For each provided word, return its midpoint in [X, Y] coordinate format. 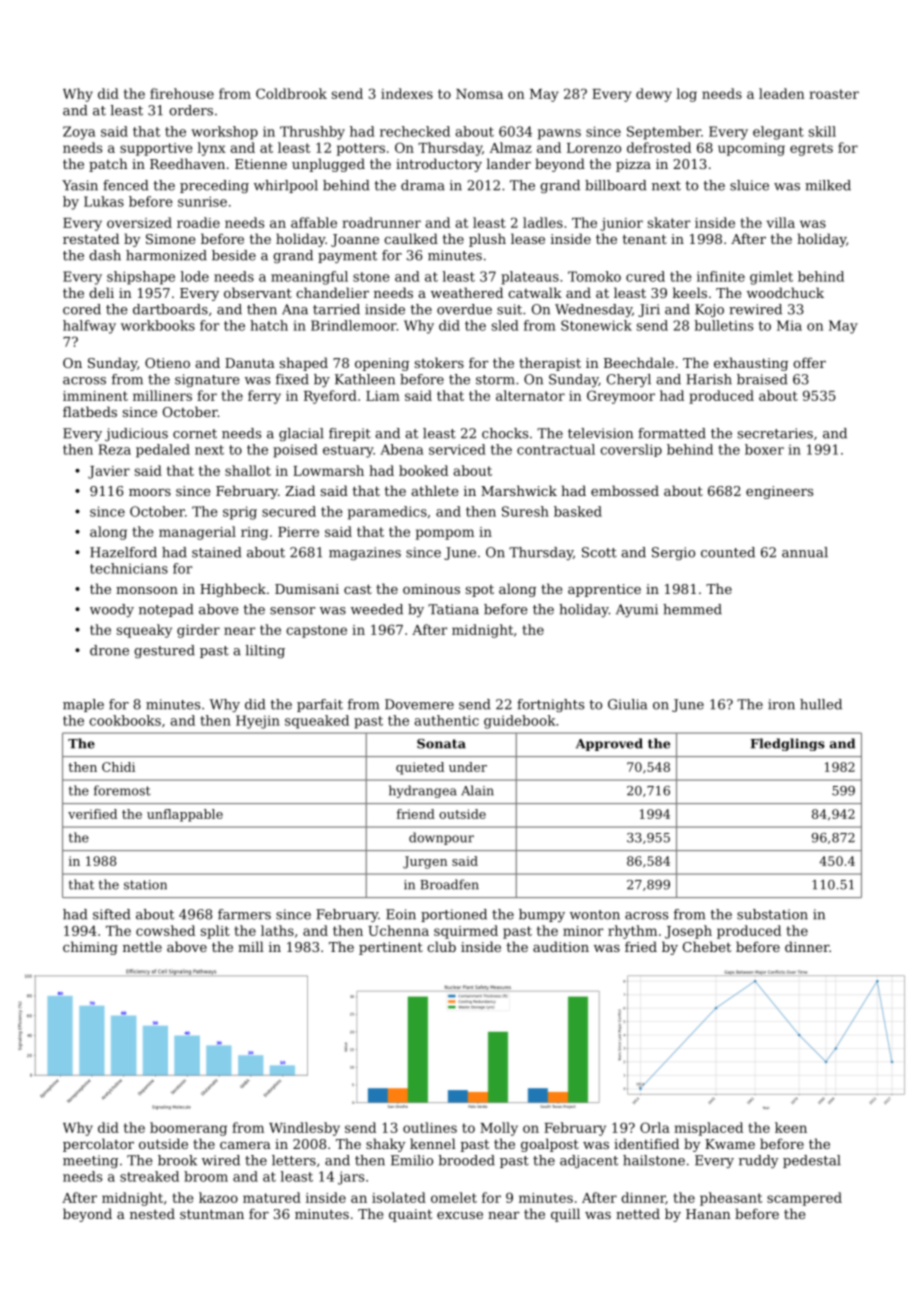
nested [152, 1213]
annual [805, 552]
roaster [834, 94]
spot [480, 591]
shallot [248, 470]
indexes [407, 93]
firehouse [182, 93]
